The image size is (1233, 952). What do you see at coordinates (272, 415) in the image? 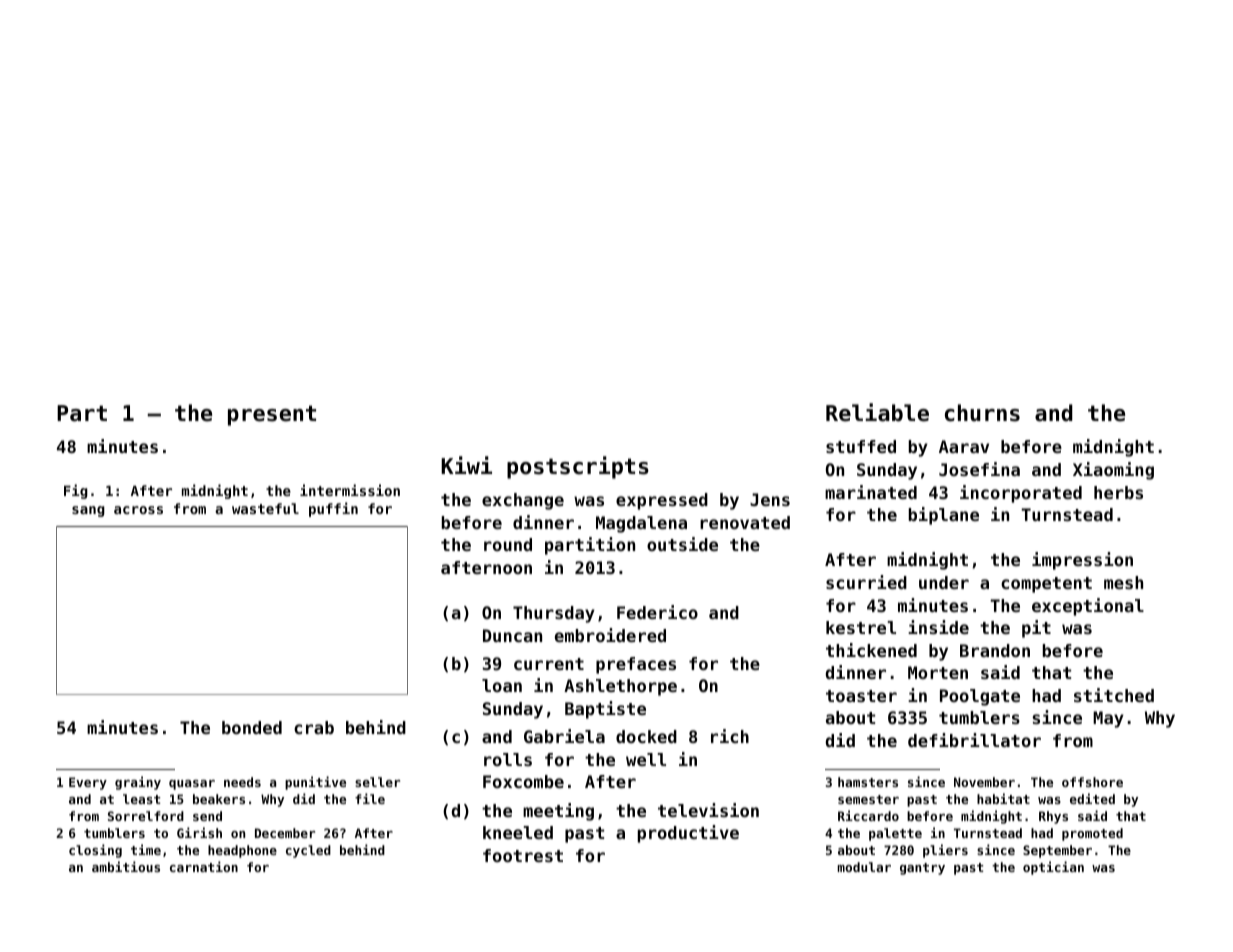
I see `present` at bounding box center [272, 415].
